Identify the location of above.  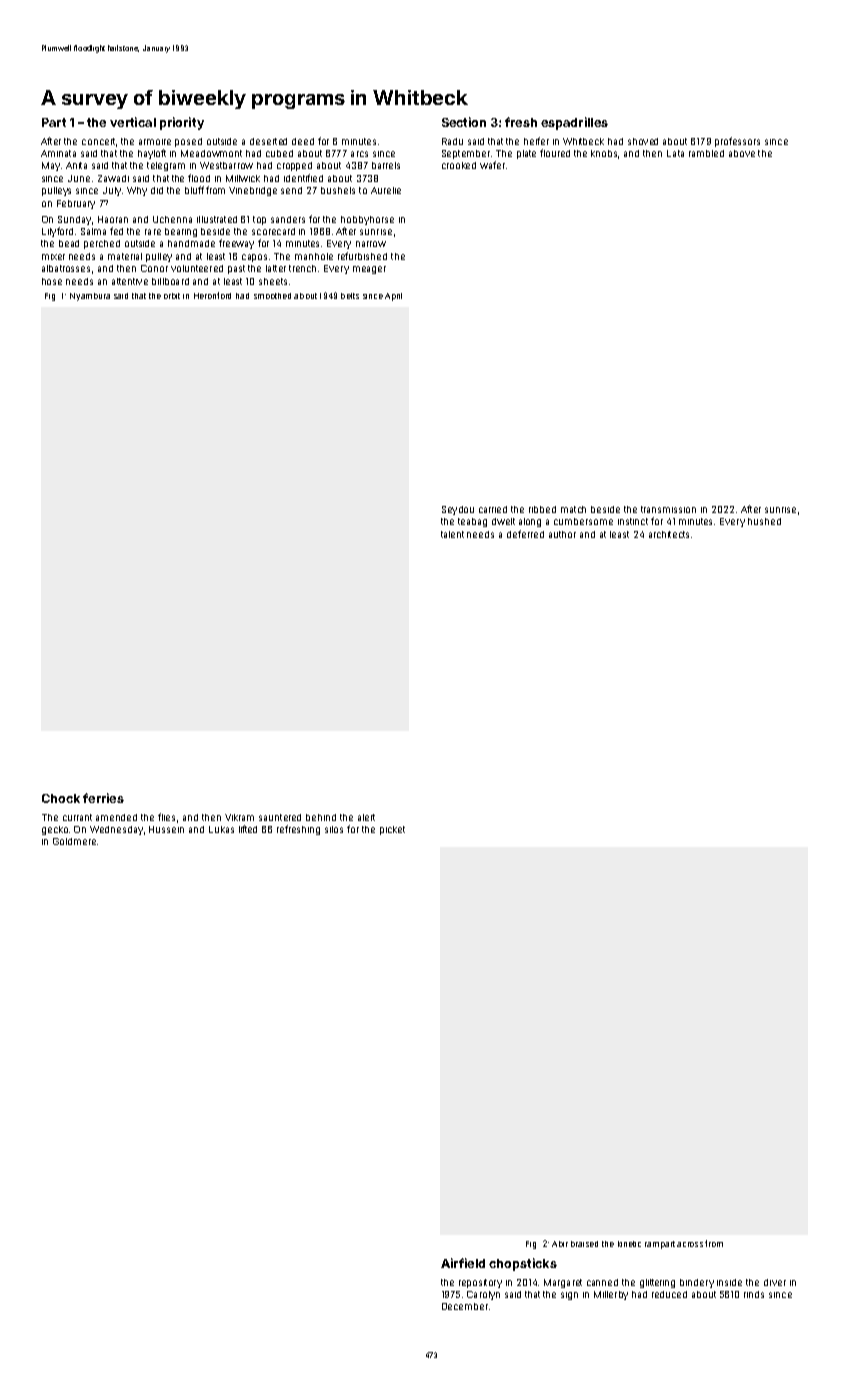
(742, 153).
